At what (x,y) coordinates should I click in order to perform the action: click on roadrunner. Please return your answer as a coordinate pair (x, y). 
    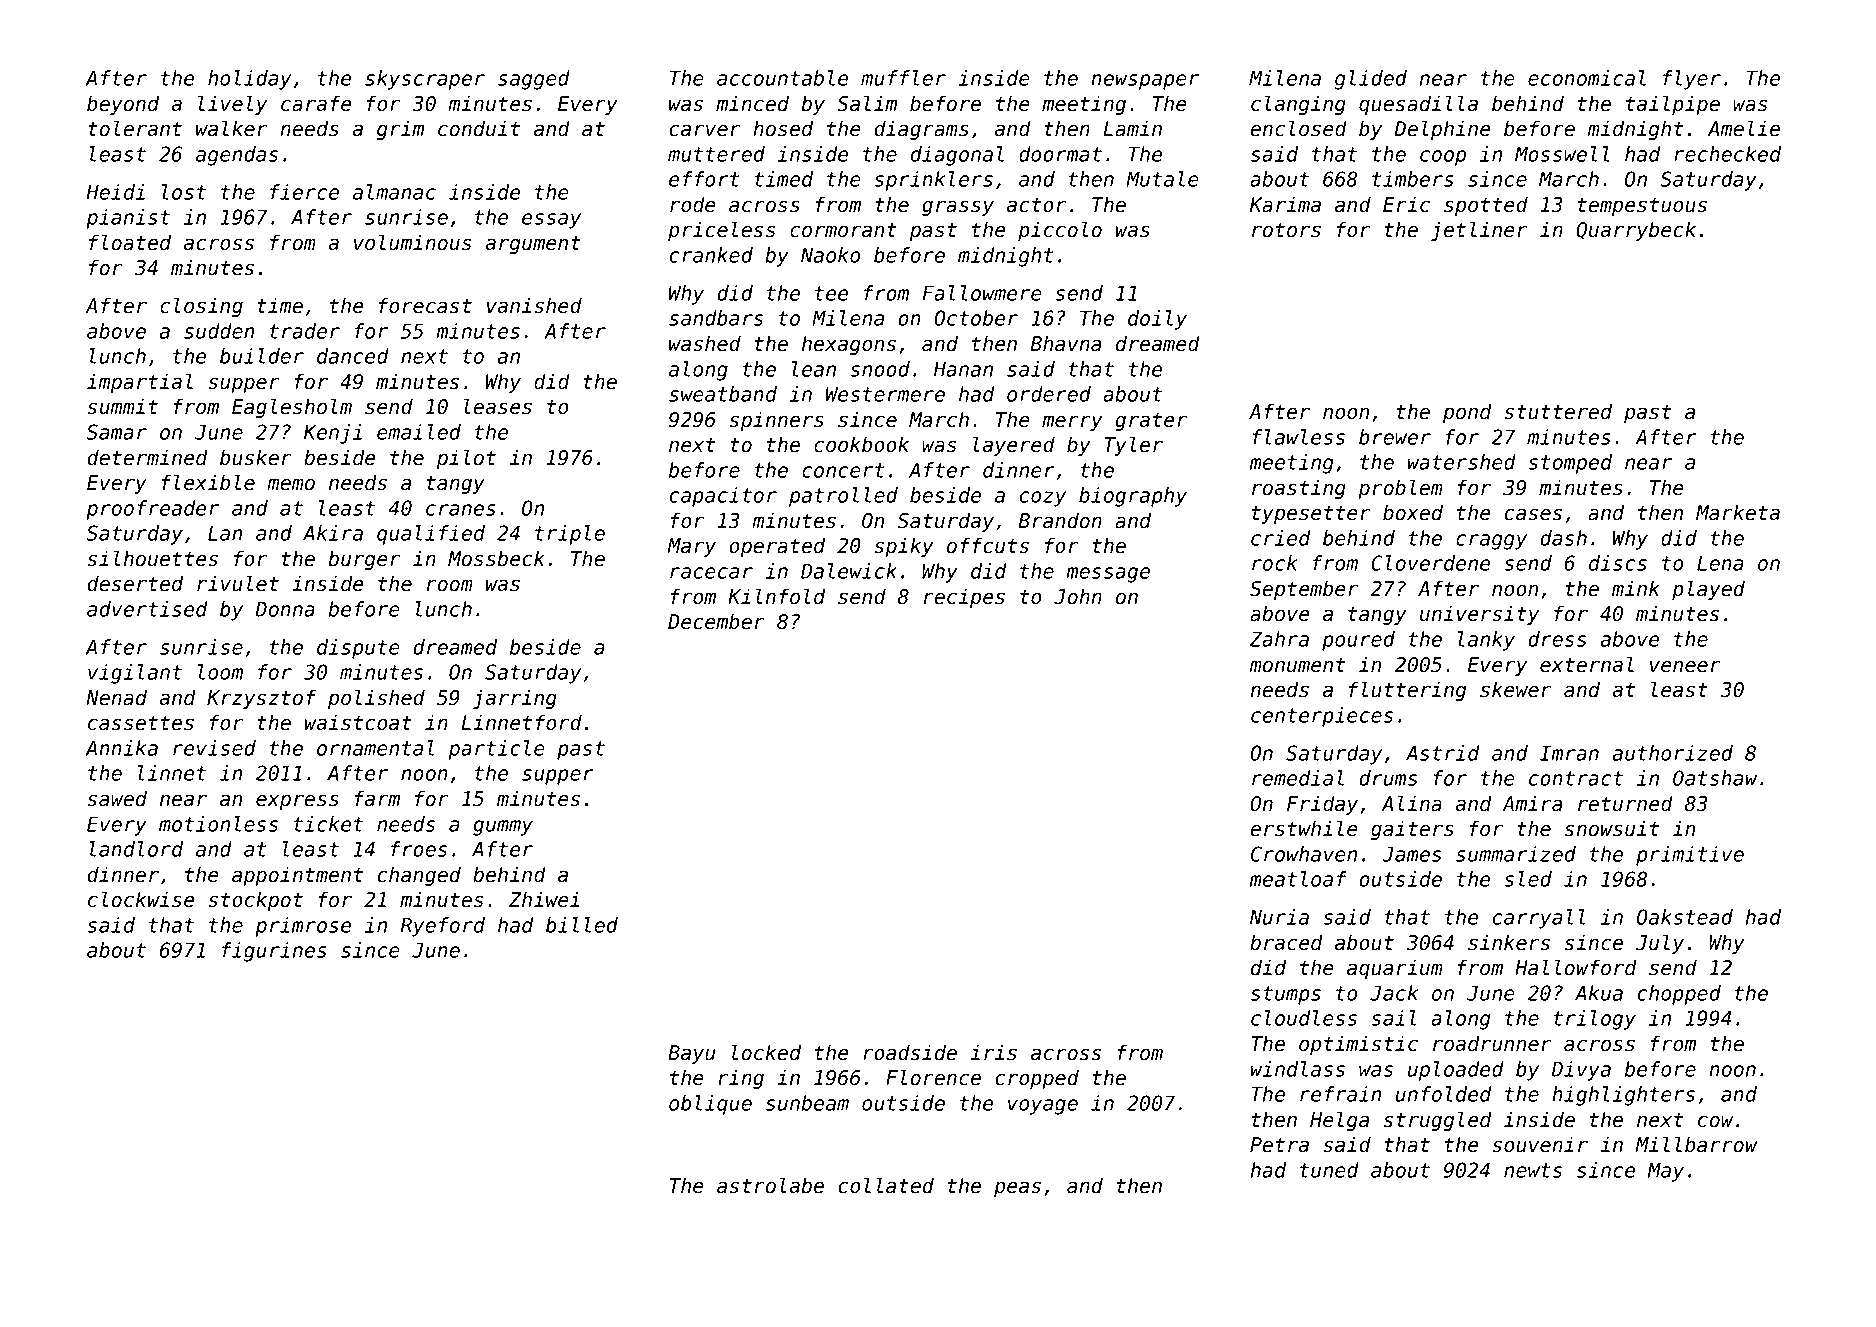
    Looking at the image, I should click on (1492, 1043).
